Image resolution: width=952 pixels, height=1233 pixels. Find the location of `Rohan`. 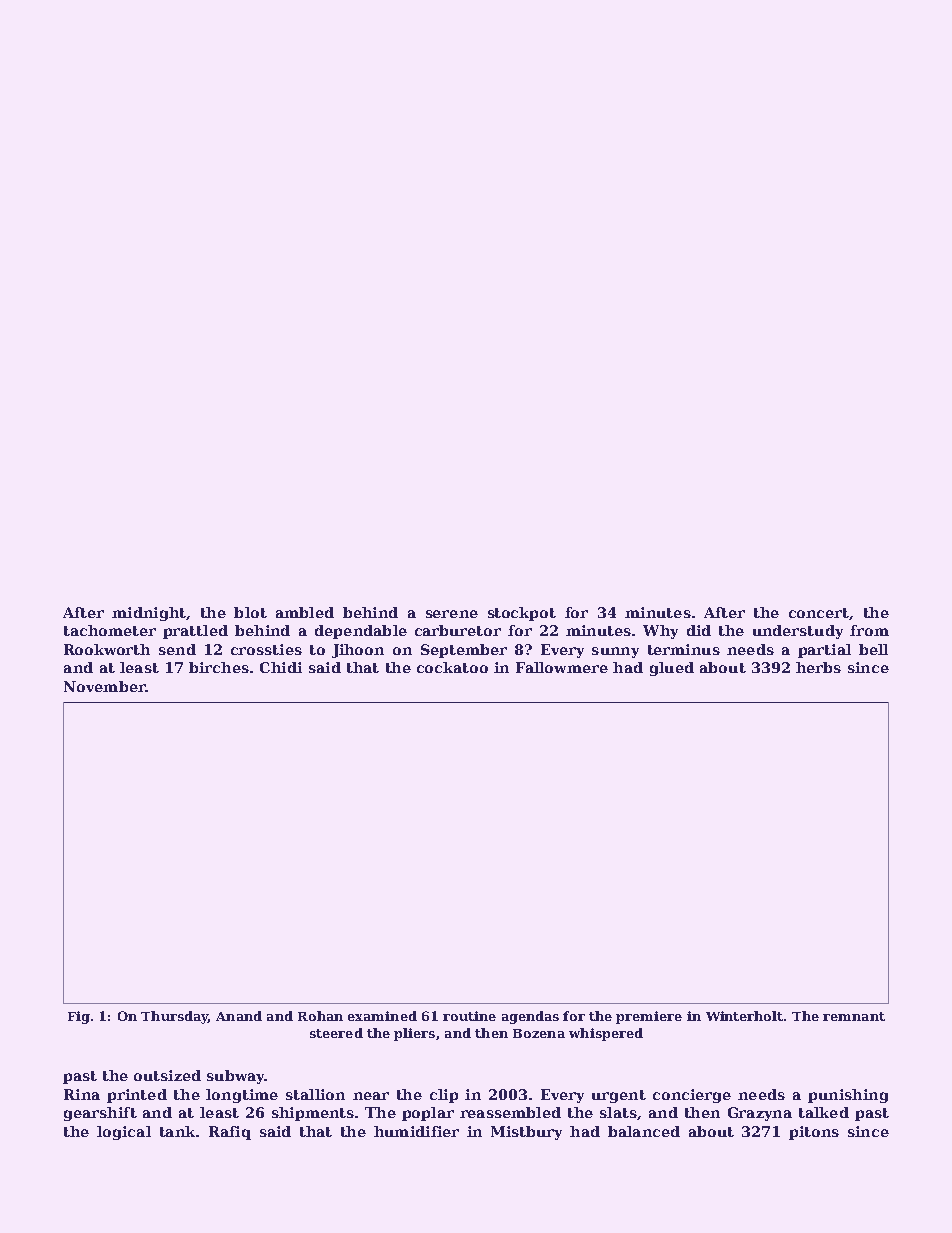

Rohan is located at coordinates (320, 1016).
